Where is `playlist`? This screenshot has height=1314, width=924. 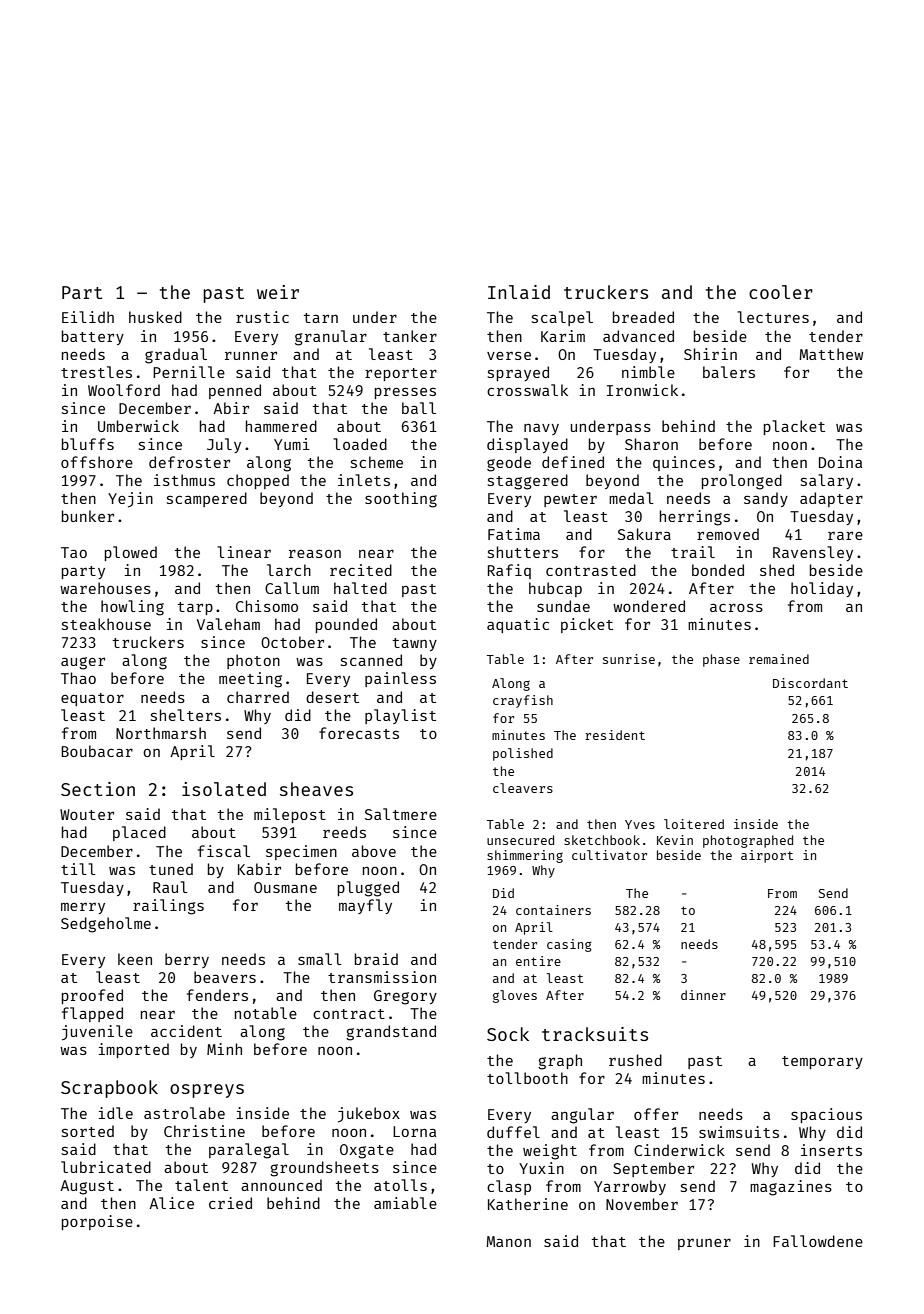
playlist is located at coordinates (400, 716).
